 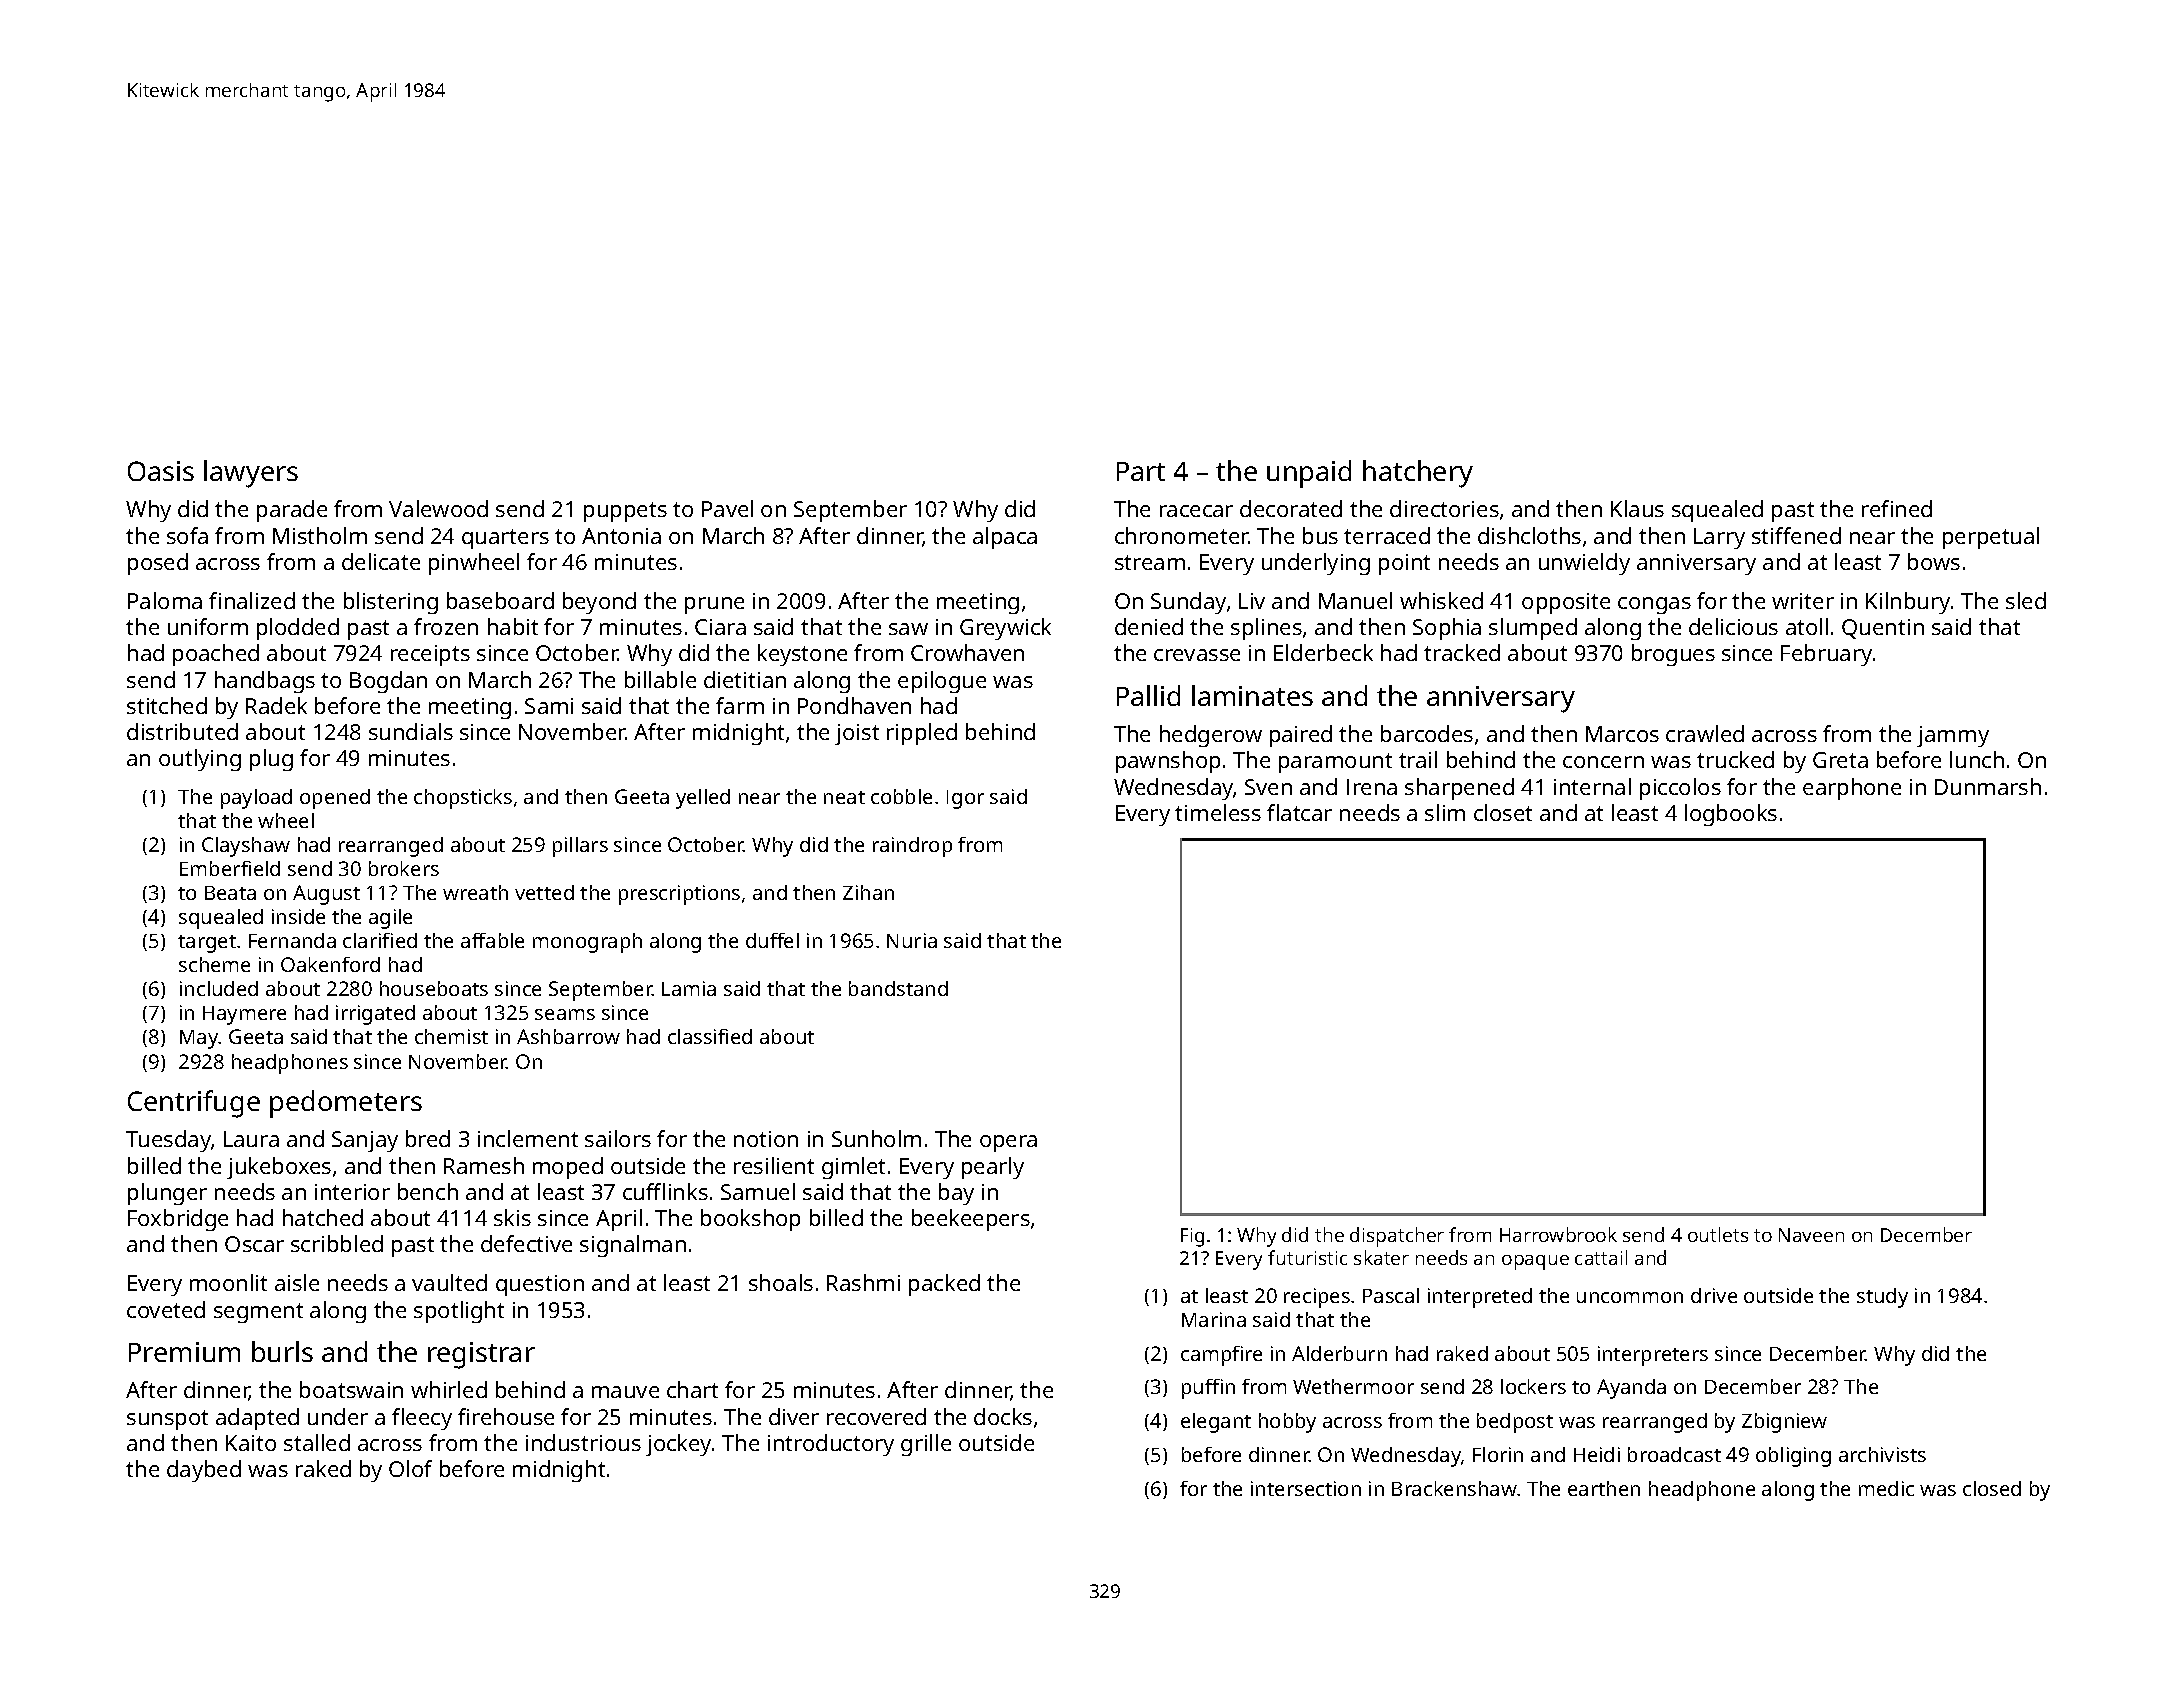 What do you see at coordinates (410, 1468) in the image?
I see `Olof` at bounding box center [410, 1468].
